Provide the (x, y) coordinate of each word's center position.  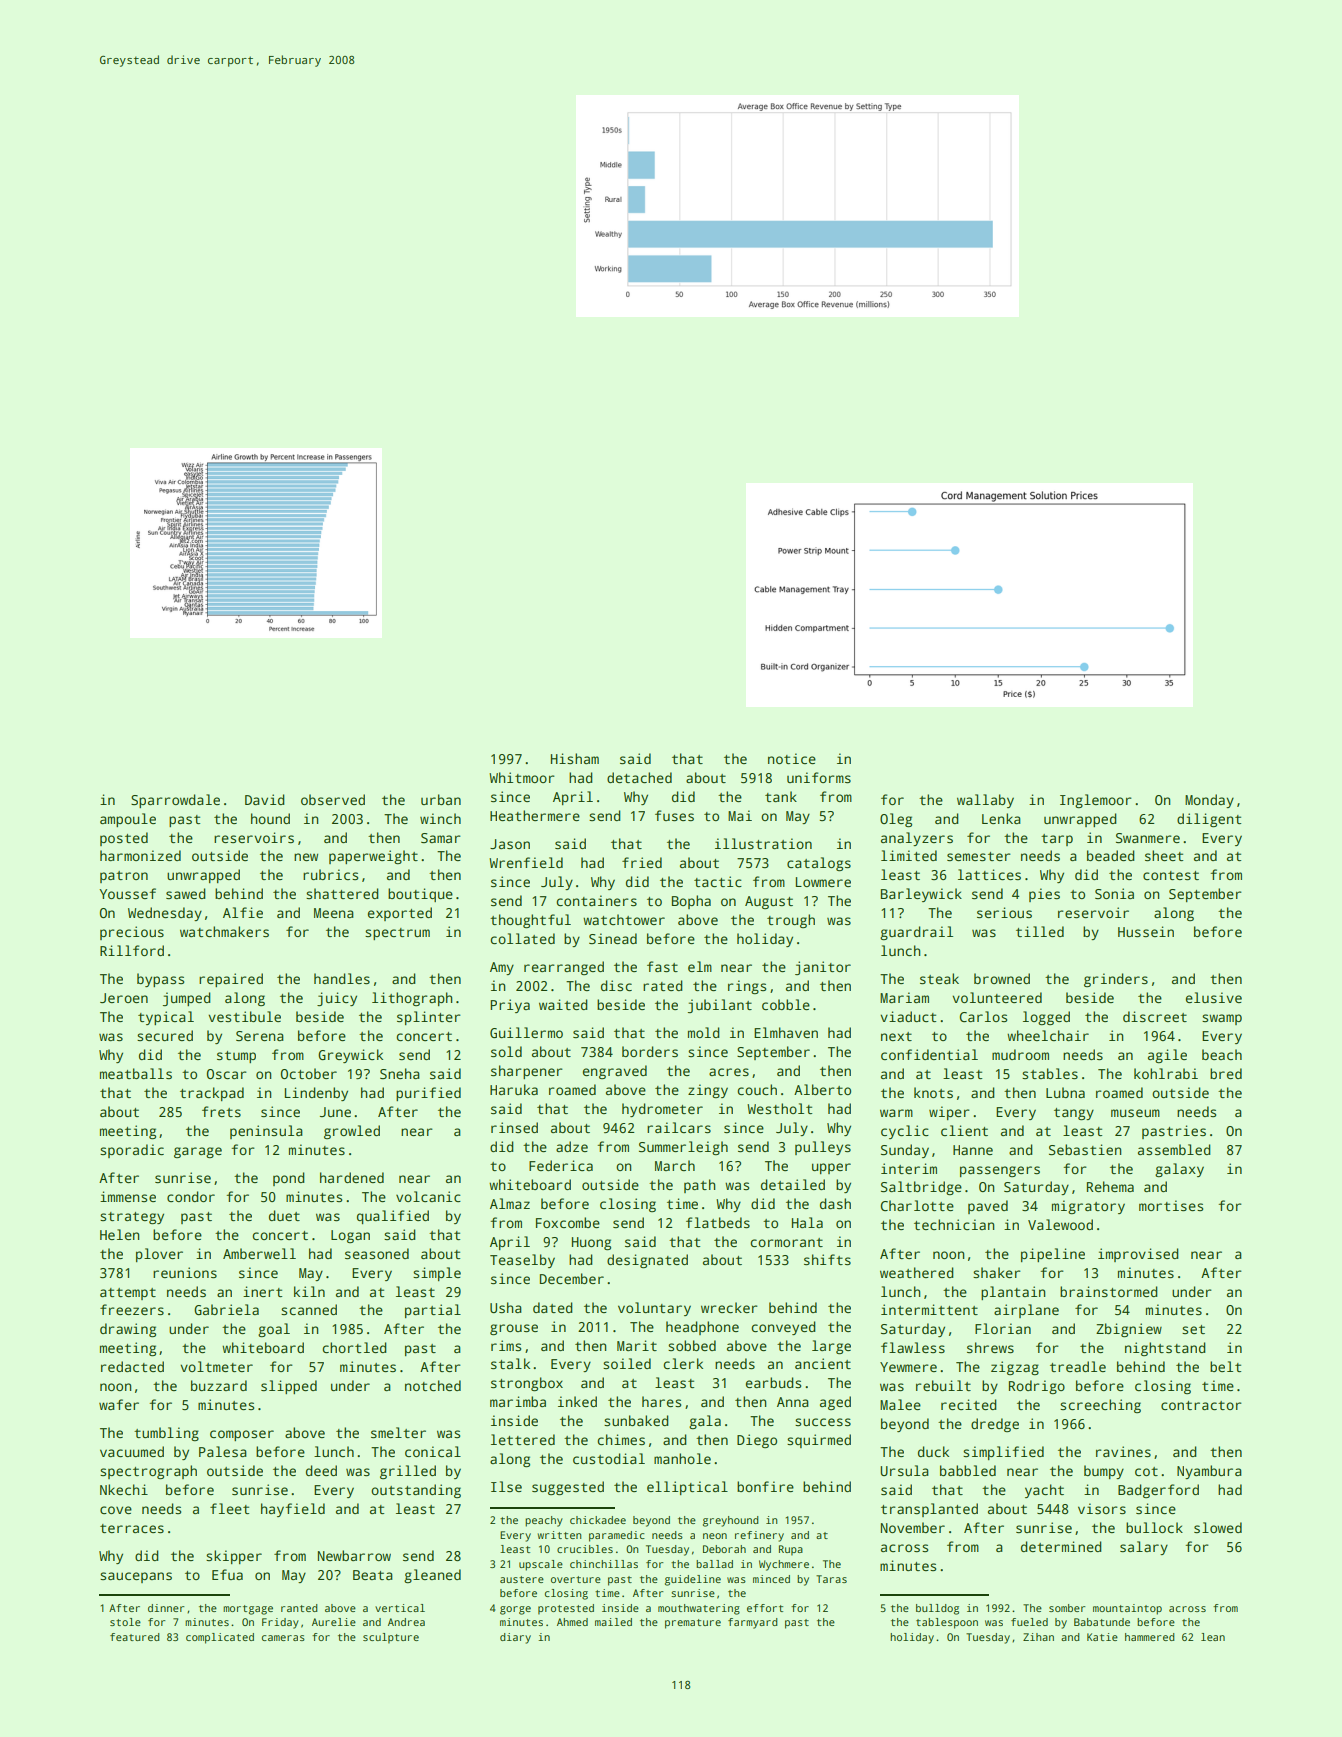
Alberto (822, 1089)
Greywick (350, 1056)
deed (321, 1470)
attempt (128, 1294)
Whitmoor (522, 777)
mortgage (248, 1610)
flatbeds (718, 1222)
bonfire (765, 1486)
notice (792, 758)
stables (1050, 1073)
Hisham (575, 758)
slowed (1218, 1527)
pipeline (1053, 1255)
